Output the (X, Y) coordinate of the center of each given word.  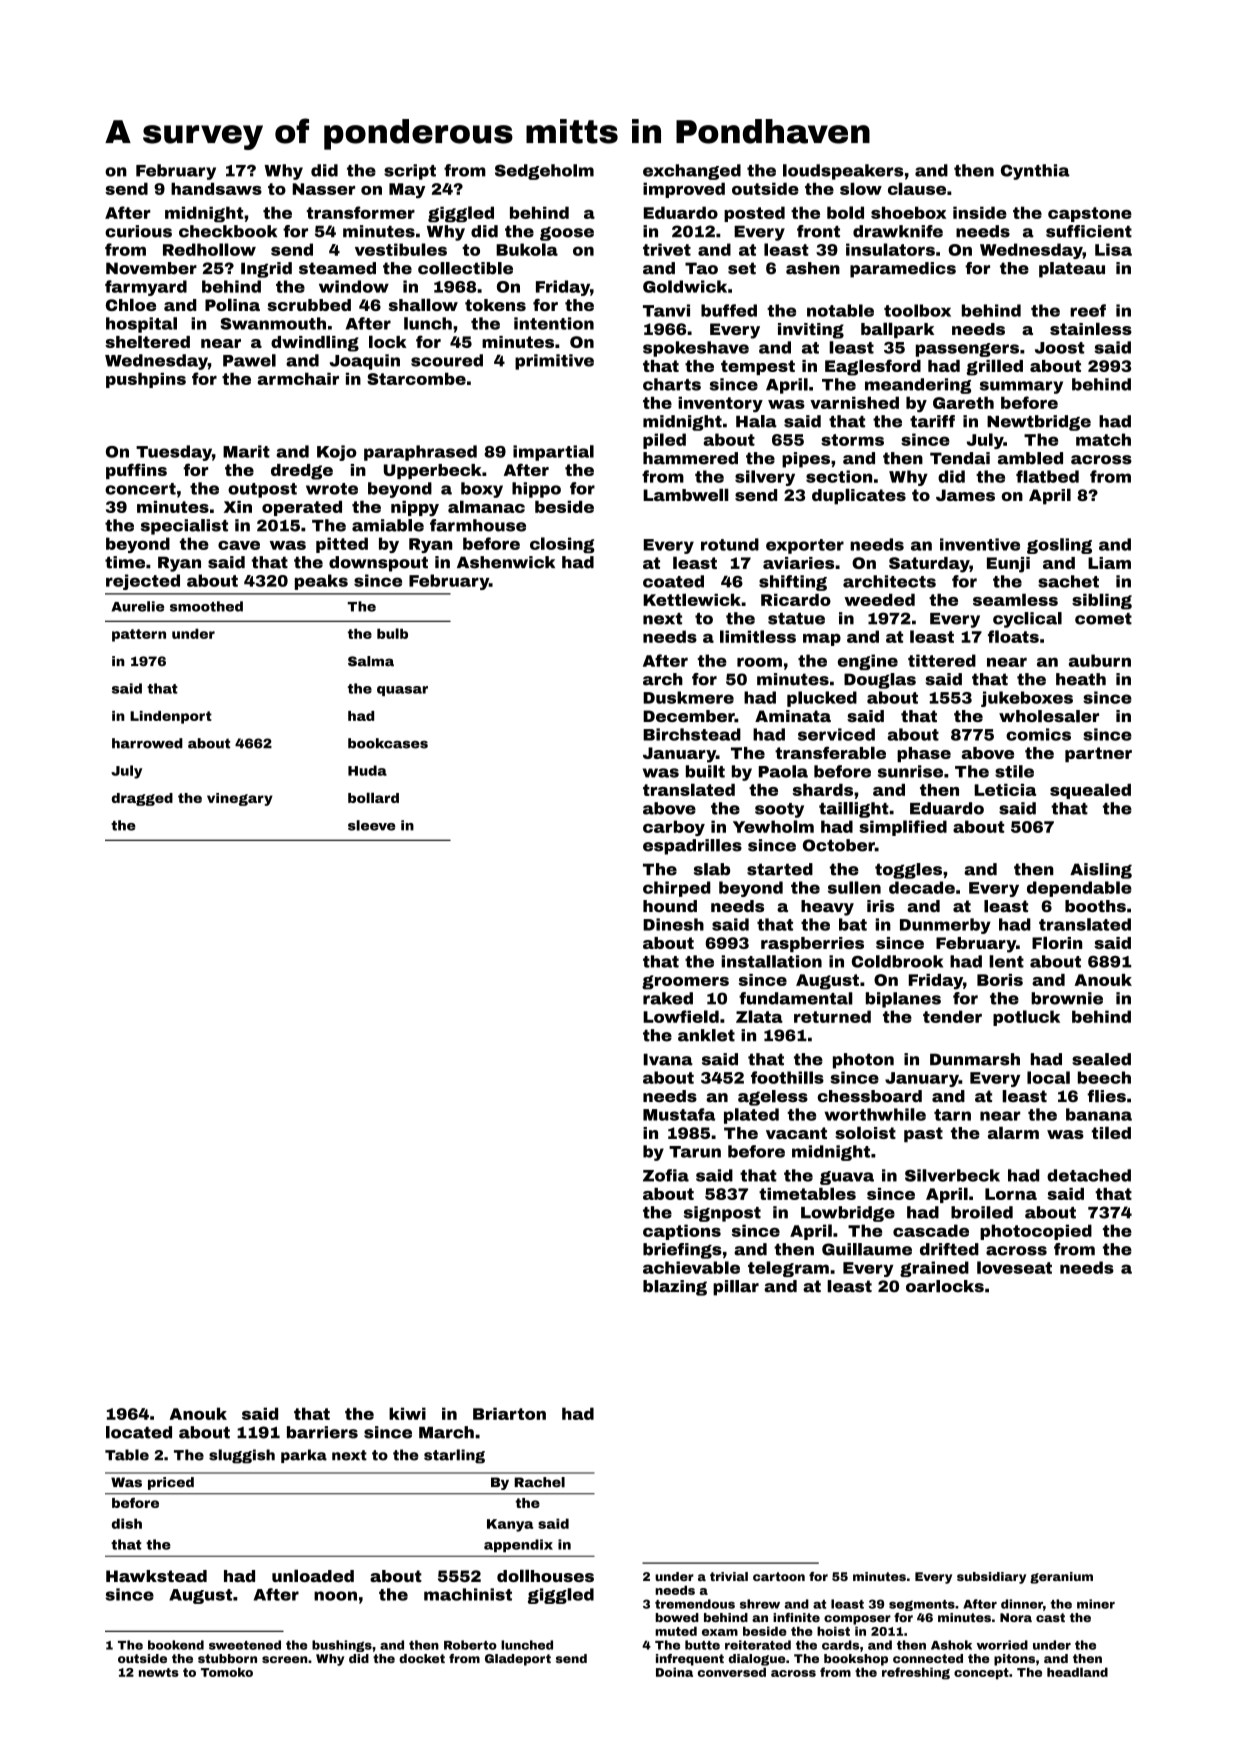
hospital (141, 325)
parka (304, 1456)
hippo (536, 490)
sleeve (372, 825)
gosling (1059, 546)
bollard (373, 797)
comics (1038, 734)
